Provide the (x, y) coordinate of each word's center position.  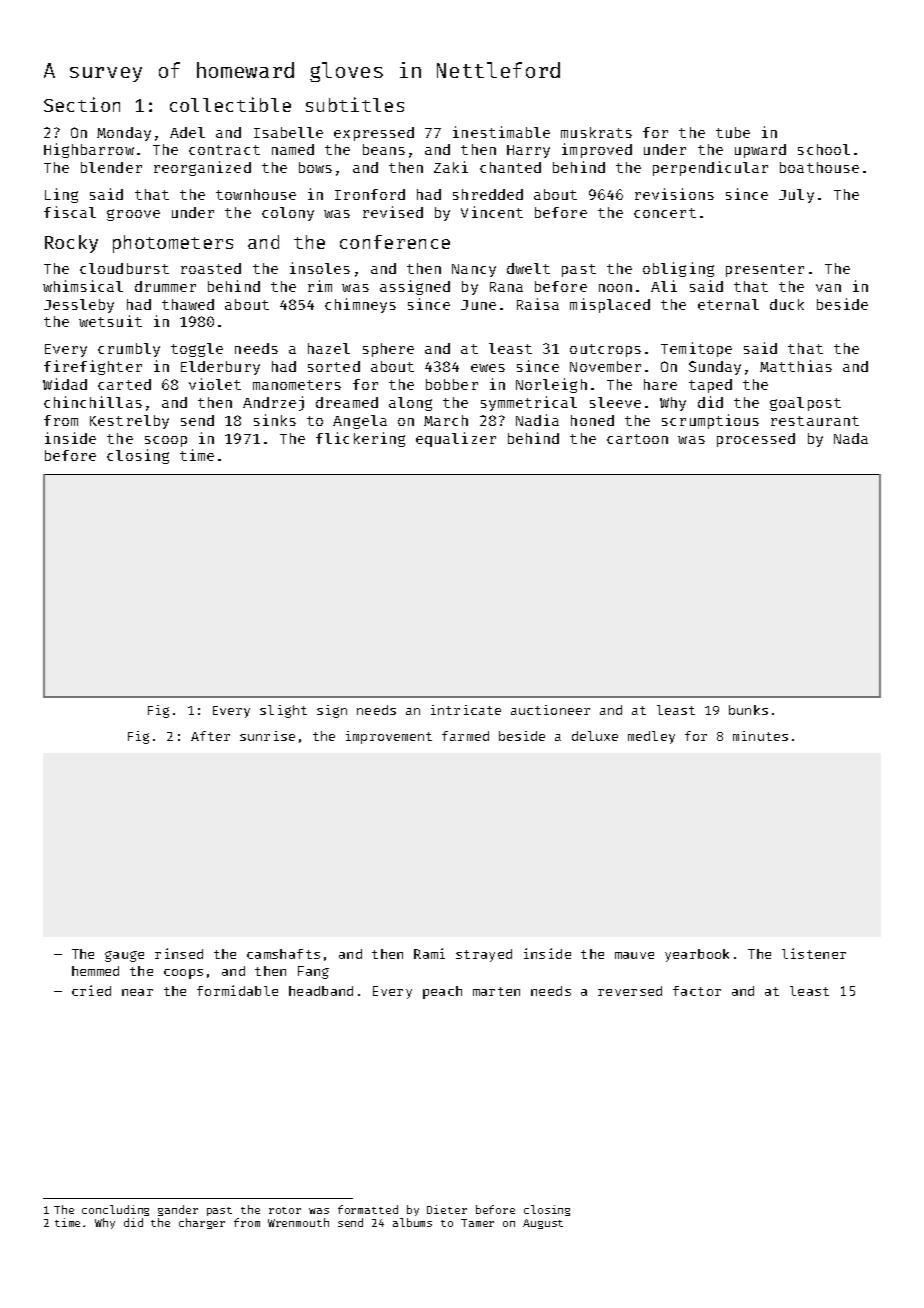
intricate (466, 710)
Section (82, 104)
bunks (748, 710)
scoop (166, 441)
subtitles (355, 104)
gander (178, 1210)
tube (733, 132)
